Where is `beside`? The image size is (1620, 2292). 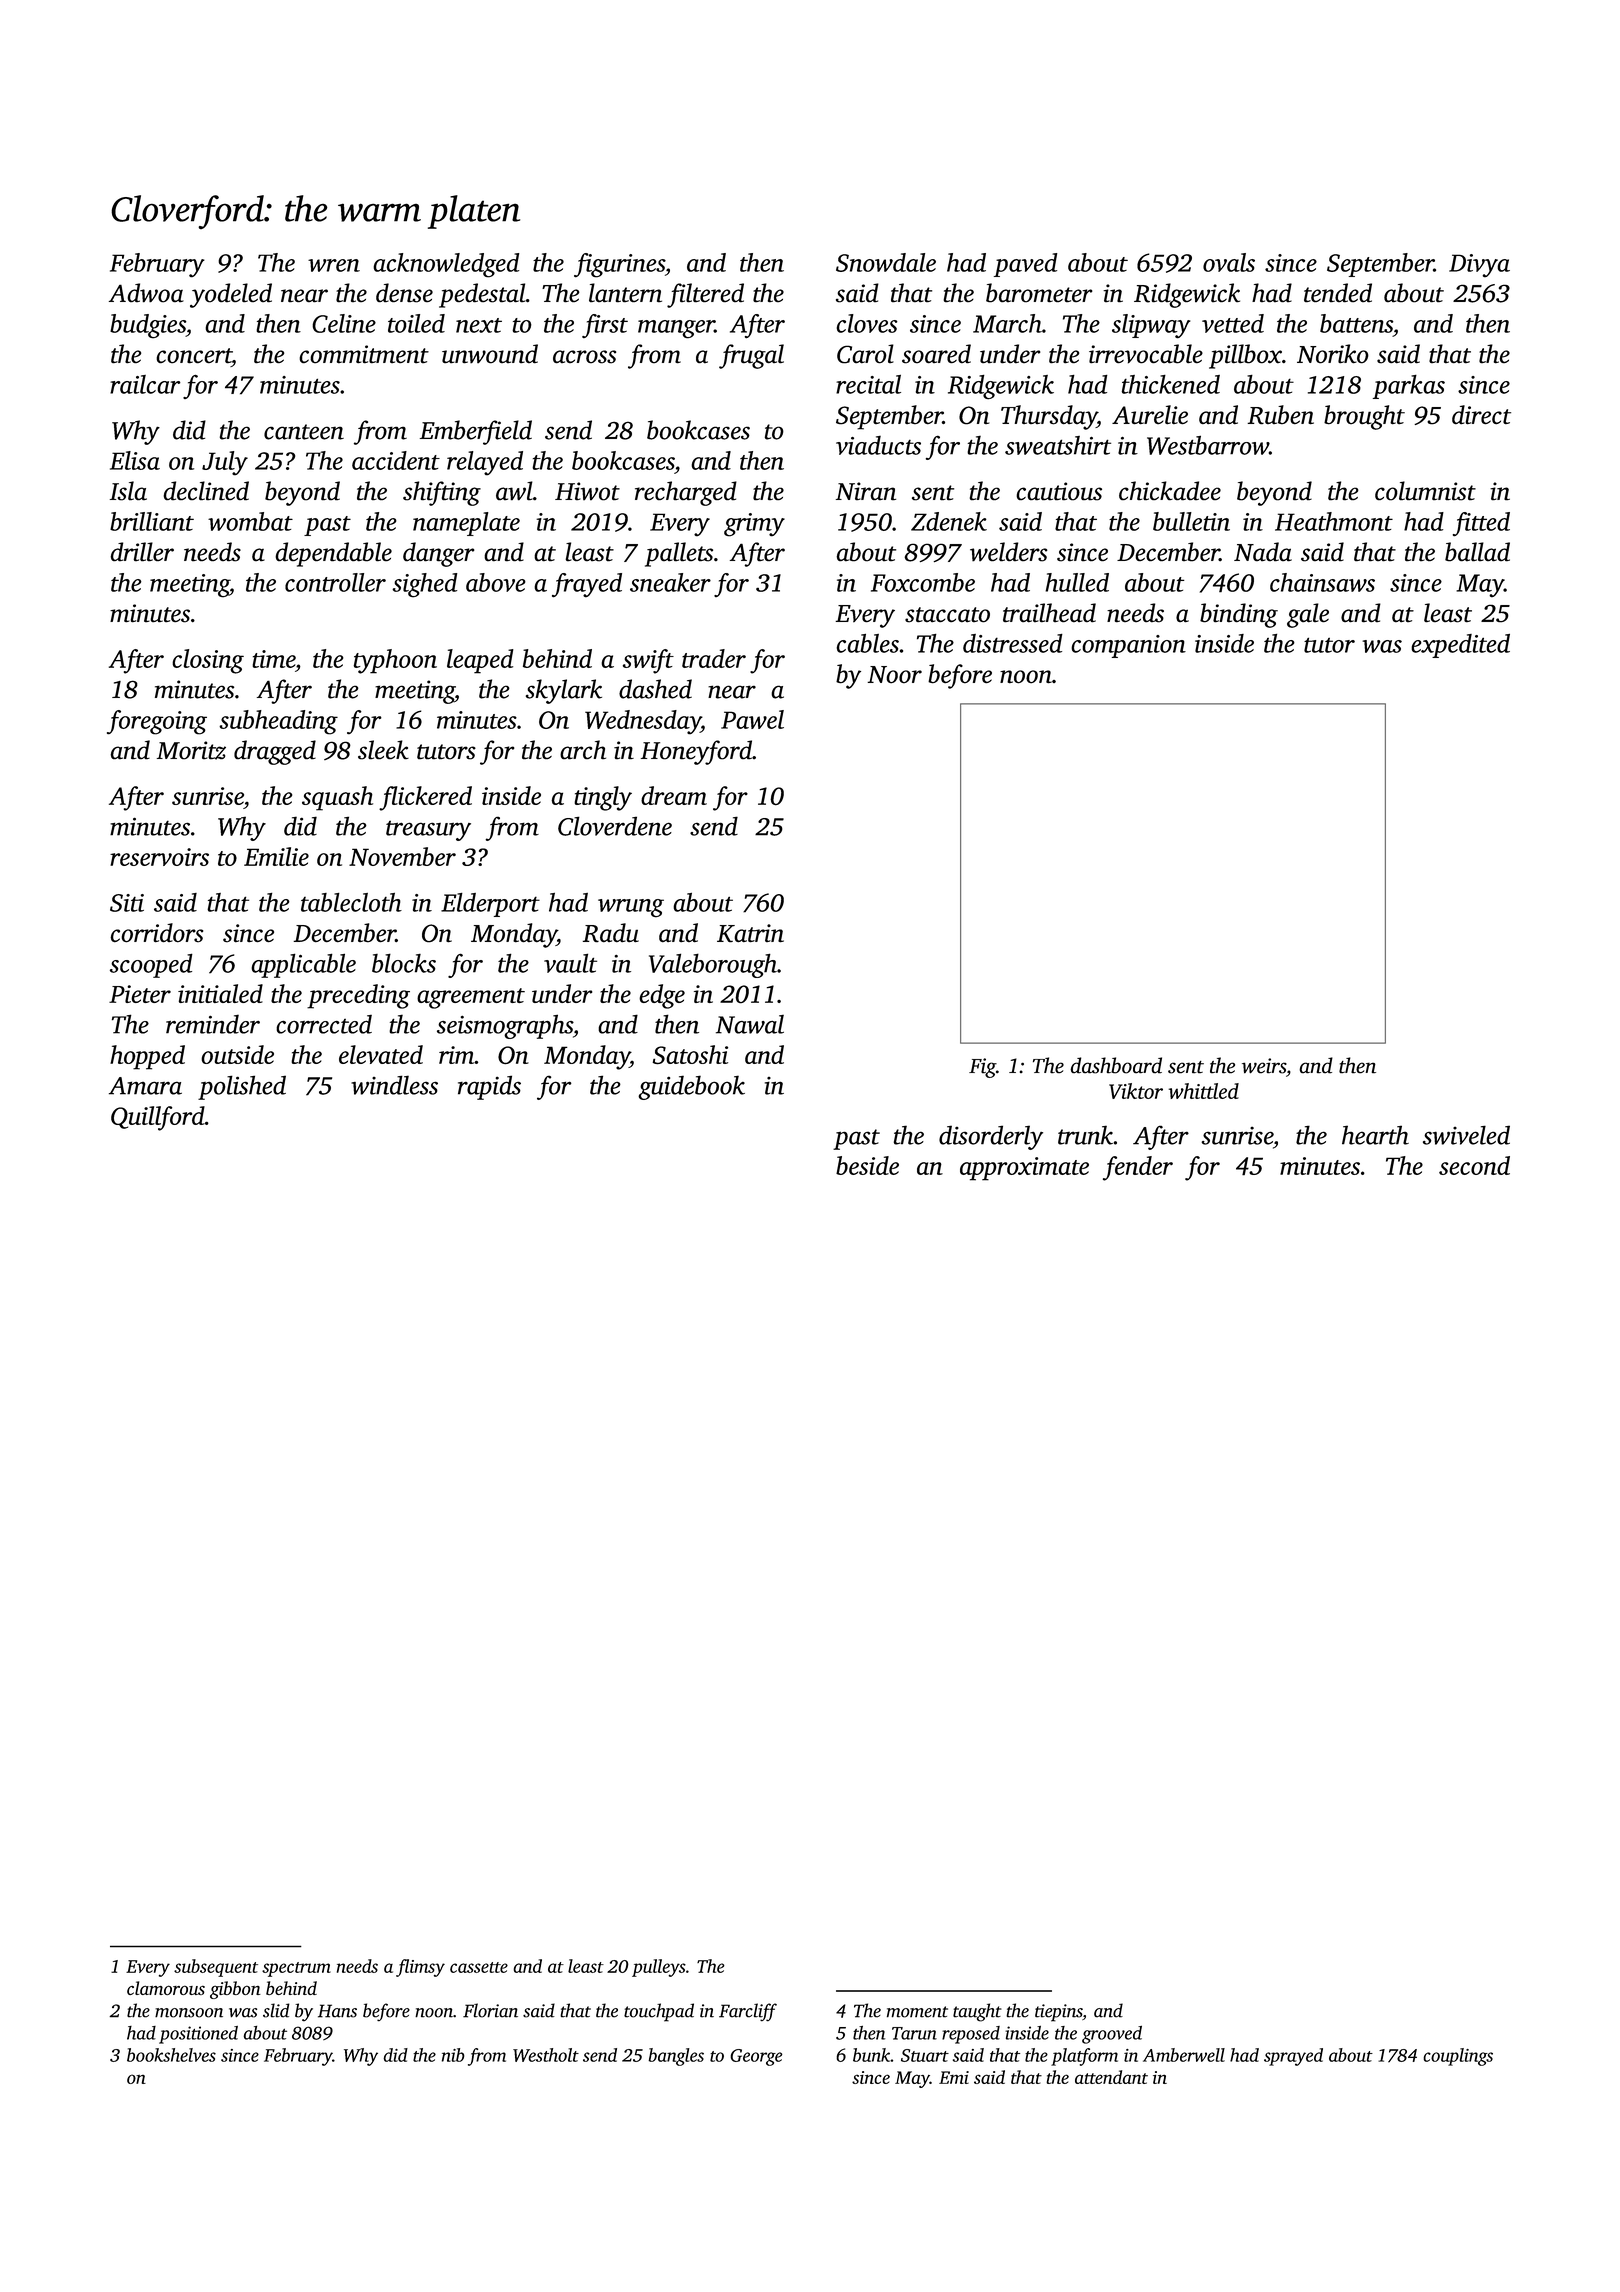
beside is located at coordinates (867, 1165).
